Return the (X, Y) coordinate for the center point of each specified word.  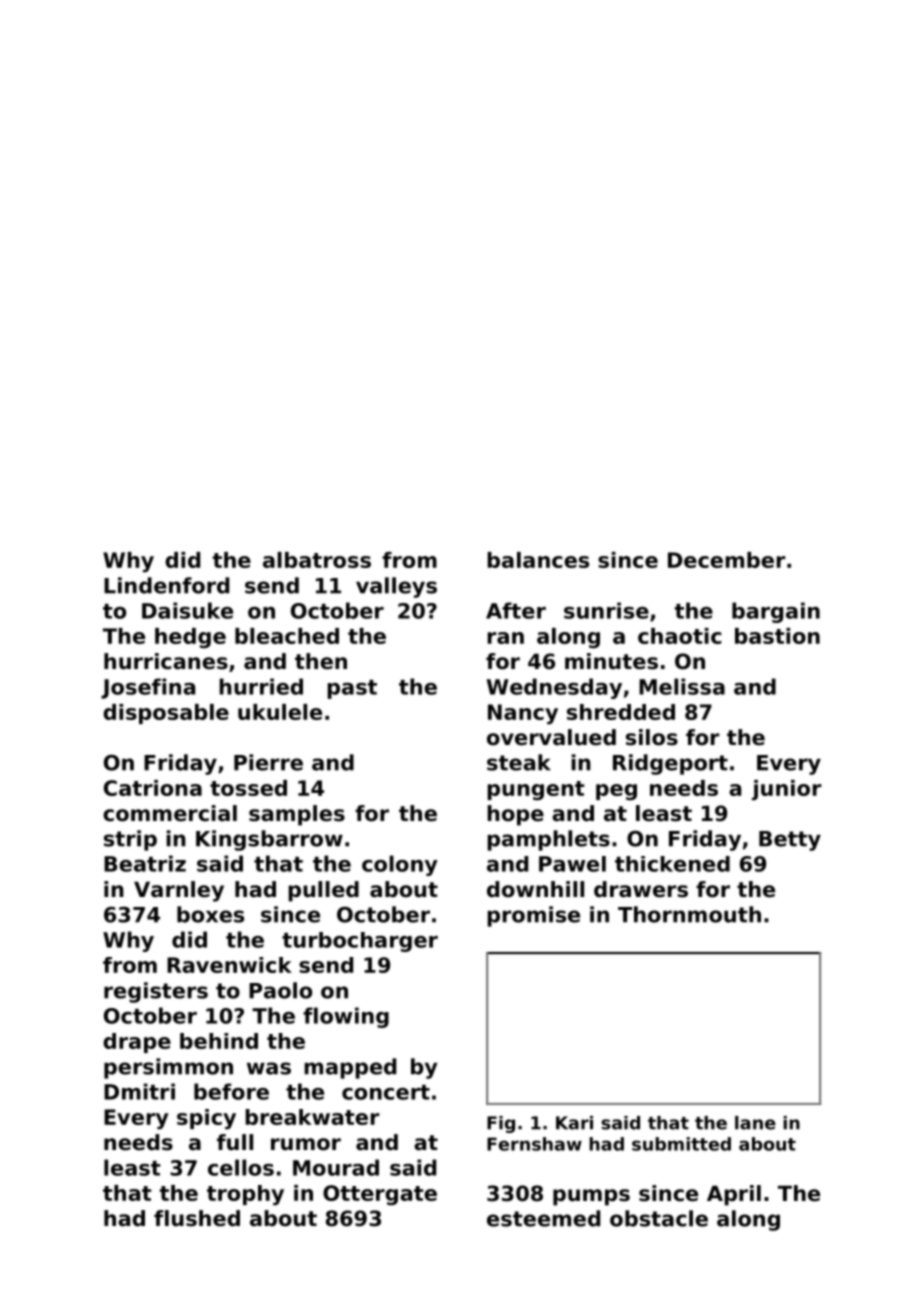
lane (755, 1123)
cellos (241, 1167)
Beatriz (145, 863)
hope (515, 815)
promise (533, 916)
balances (538, 560)
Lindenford (166, 585)
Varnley (179, 891)
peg (616, 792)
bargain (776, 612)
